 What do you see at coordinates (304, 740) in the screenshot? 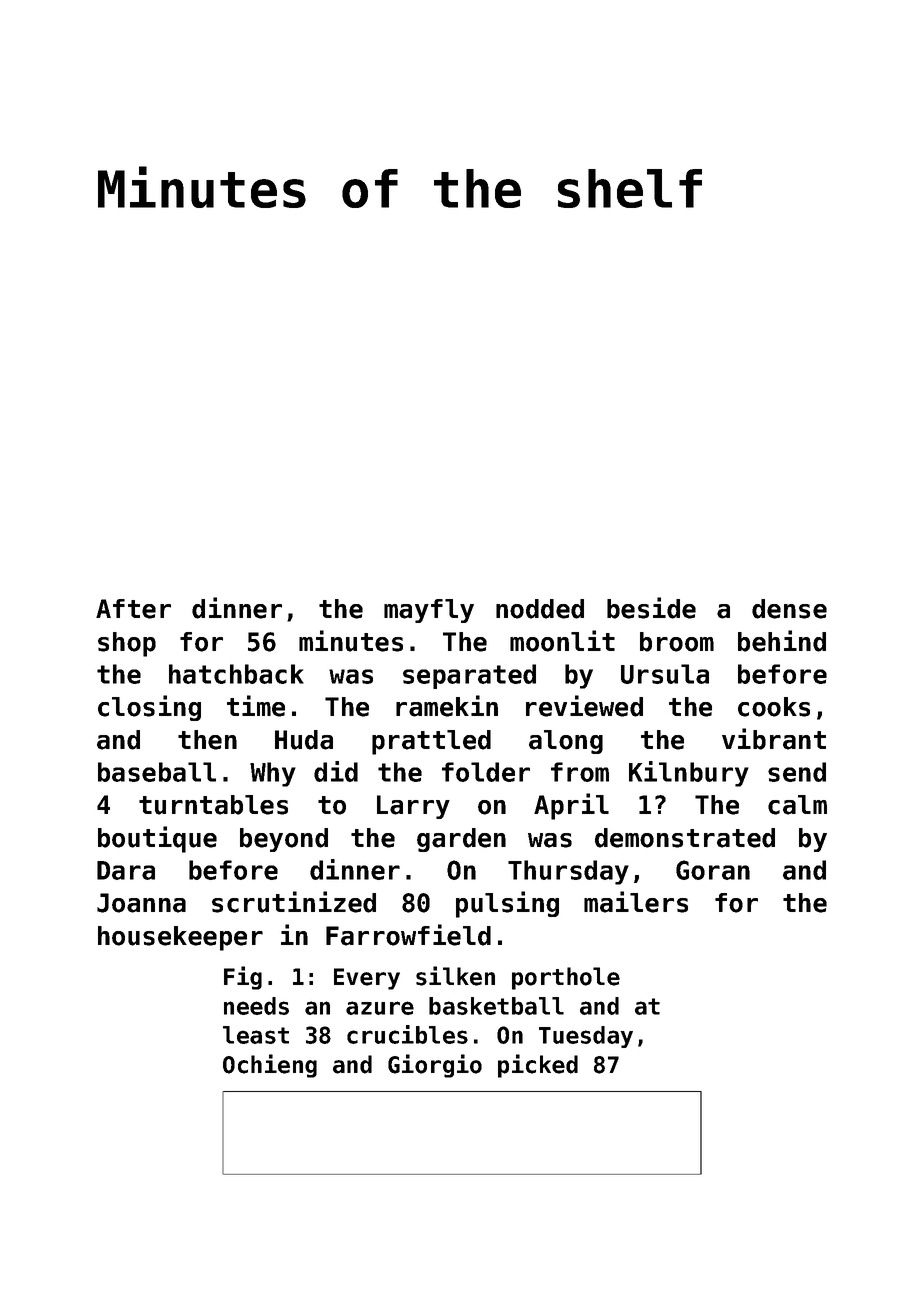
I see `Huda` at bounding box center [304, 740].
